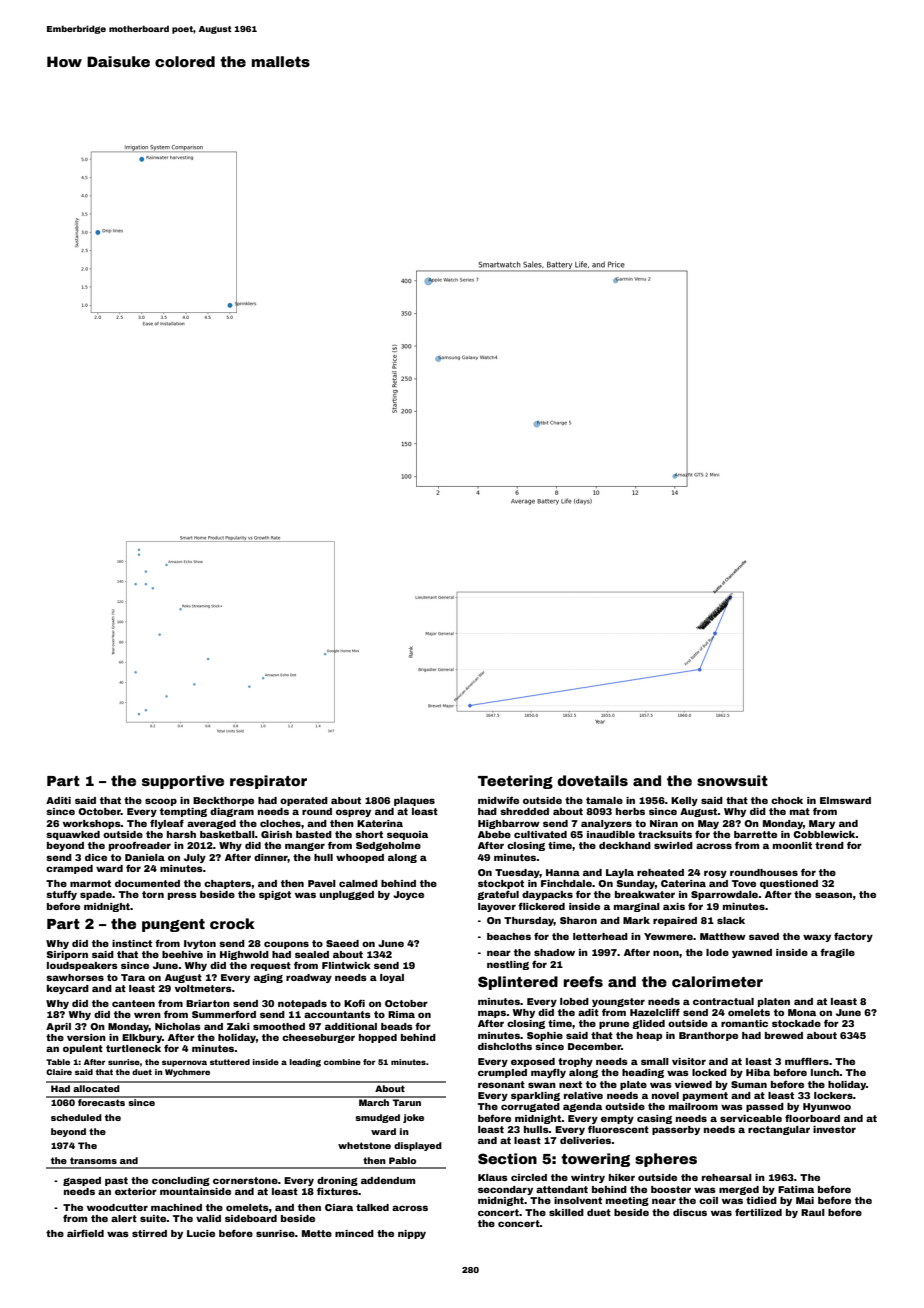 The width and height of the screenshot is (924, 1308). I want to click on visitor, so click(689, 1061).
